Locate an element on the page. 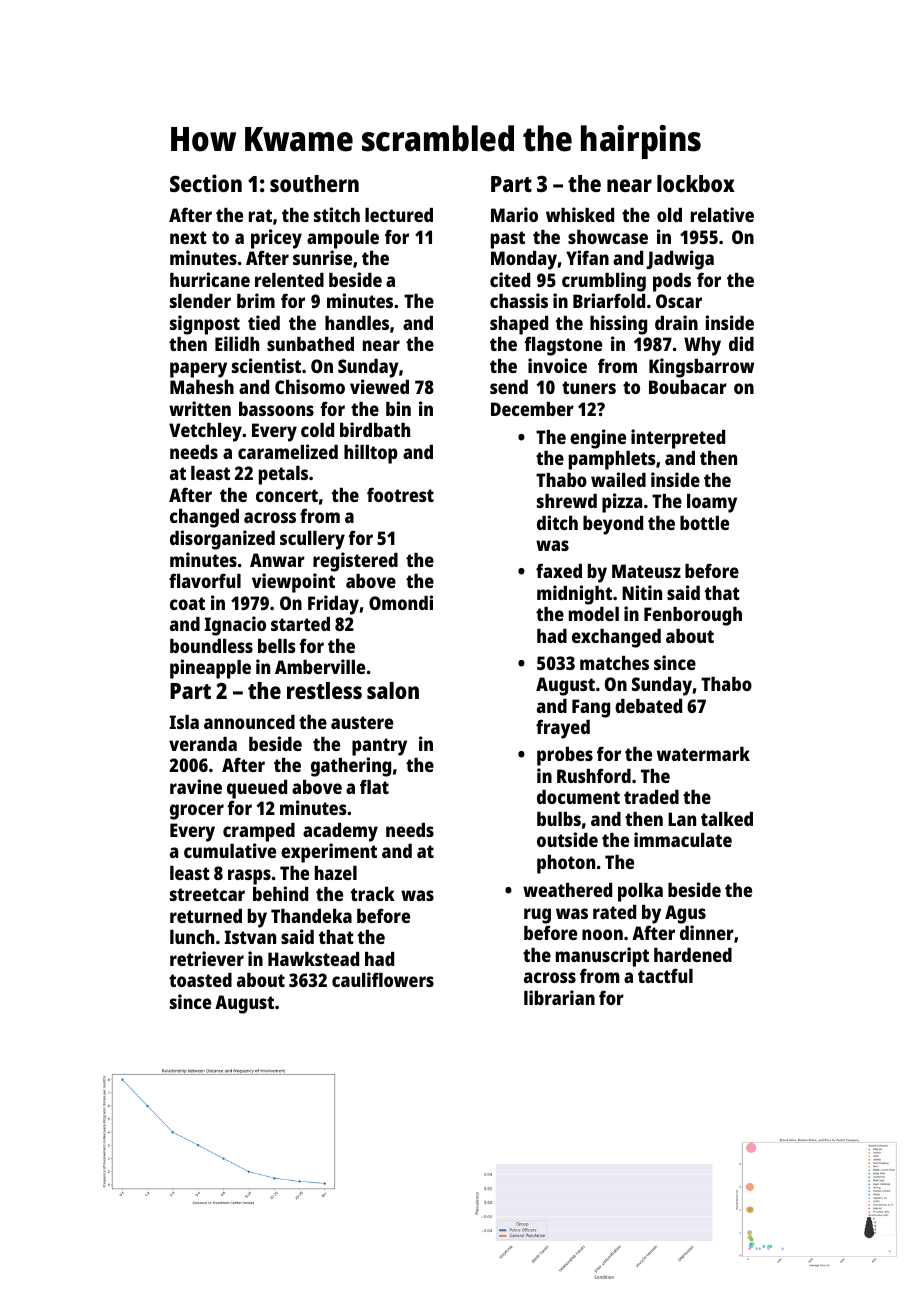 The image size is (924, 1311). track is located at coordinates (372, 894).
